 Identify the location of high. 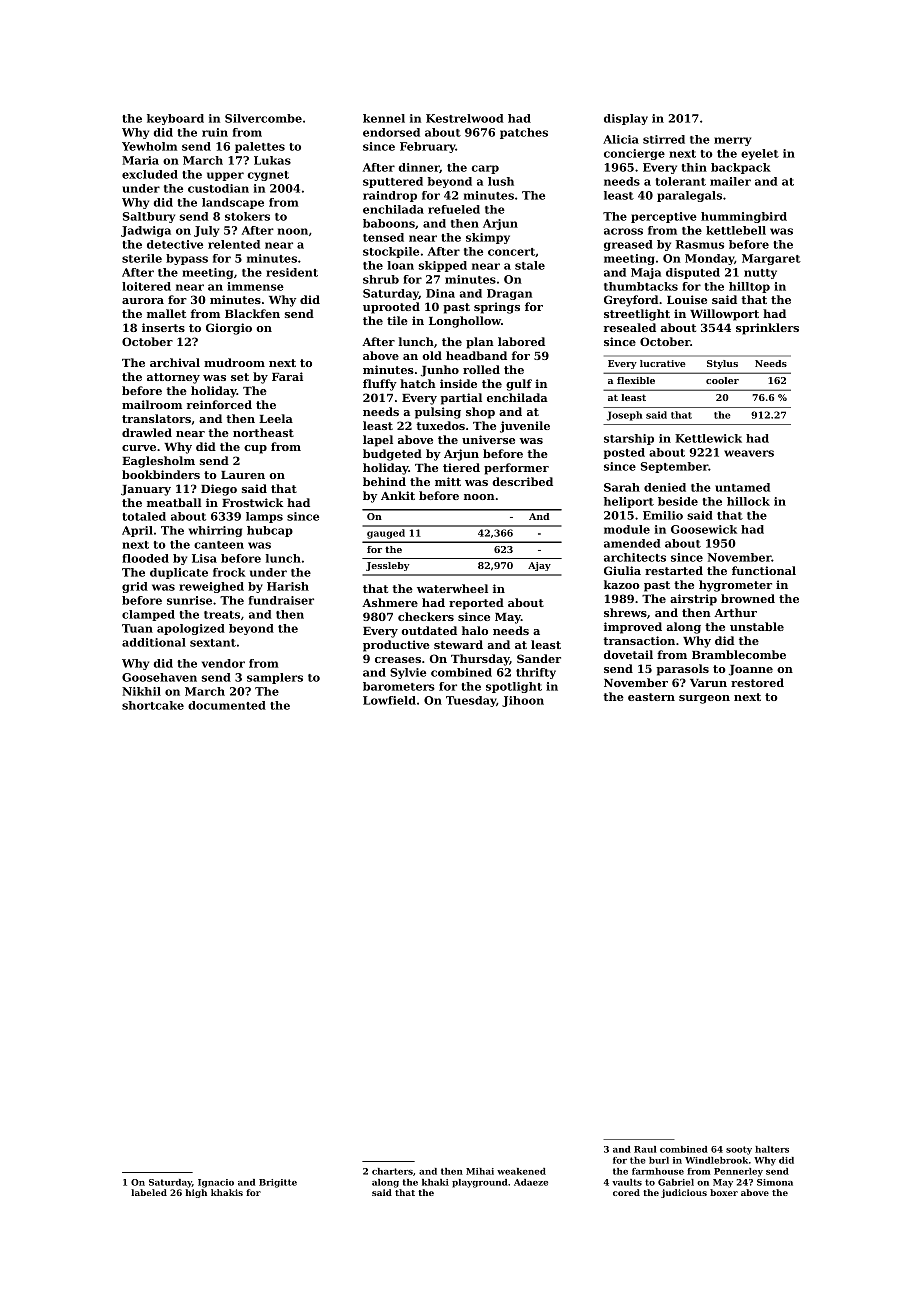
(196, 1193).
